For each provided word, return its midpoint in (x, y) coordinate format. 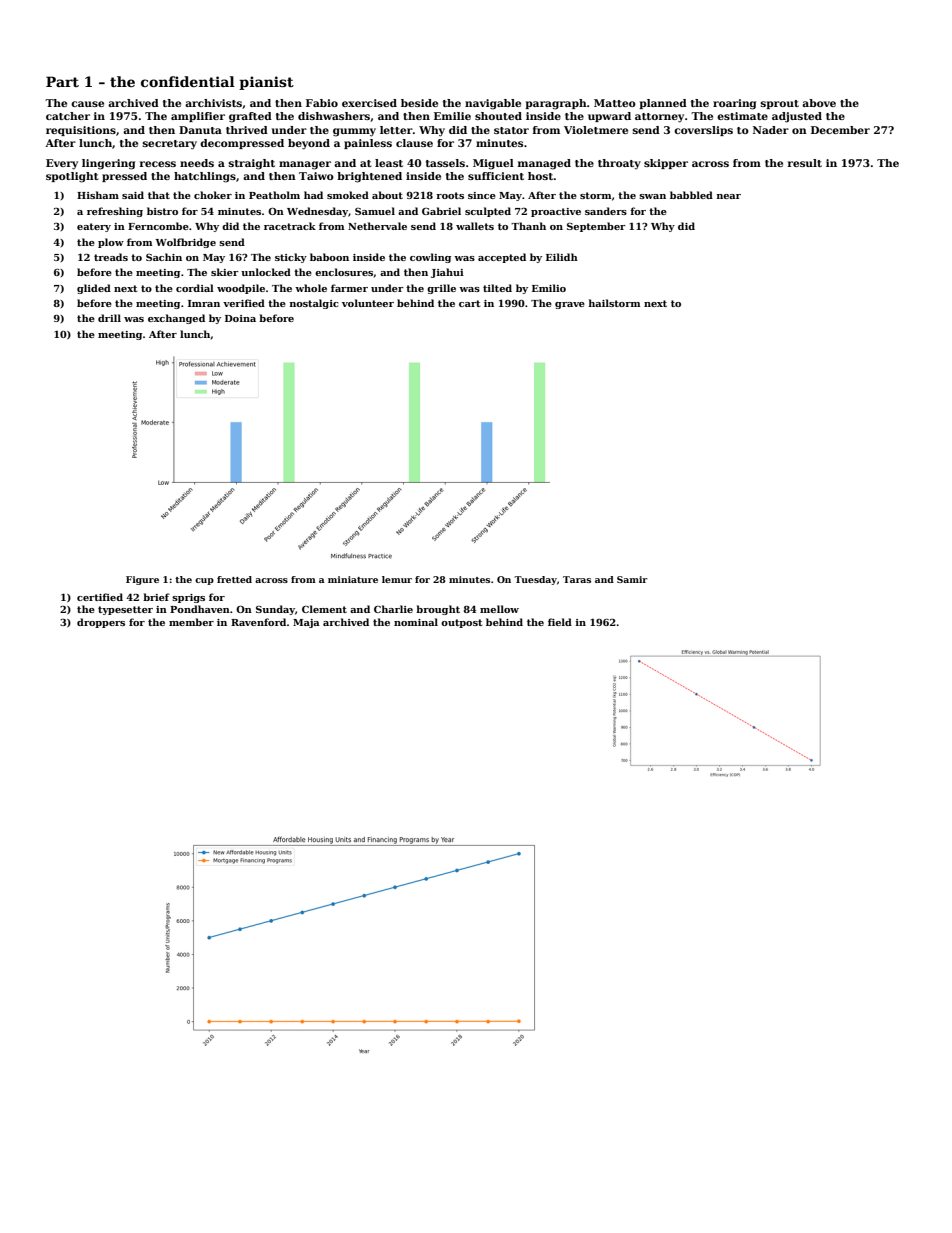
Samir (632, 579)
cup (204, 581)
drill (109, 318)
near (729, 196)
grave (570, 305)
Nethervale (377, 226)
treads (111, 257)
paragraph (556, 104)
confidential (188, 81)
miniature (353, 579)
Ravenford (258, 622)
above (819, 103)
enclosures (344, 272)
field (560, 622)
